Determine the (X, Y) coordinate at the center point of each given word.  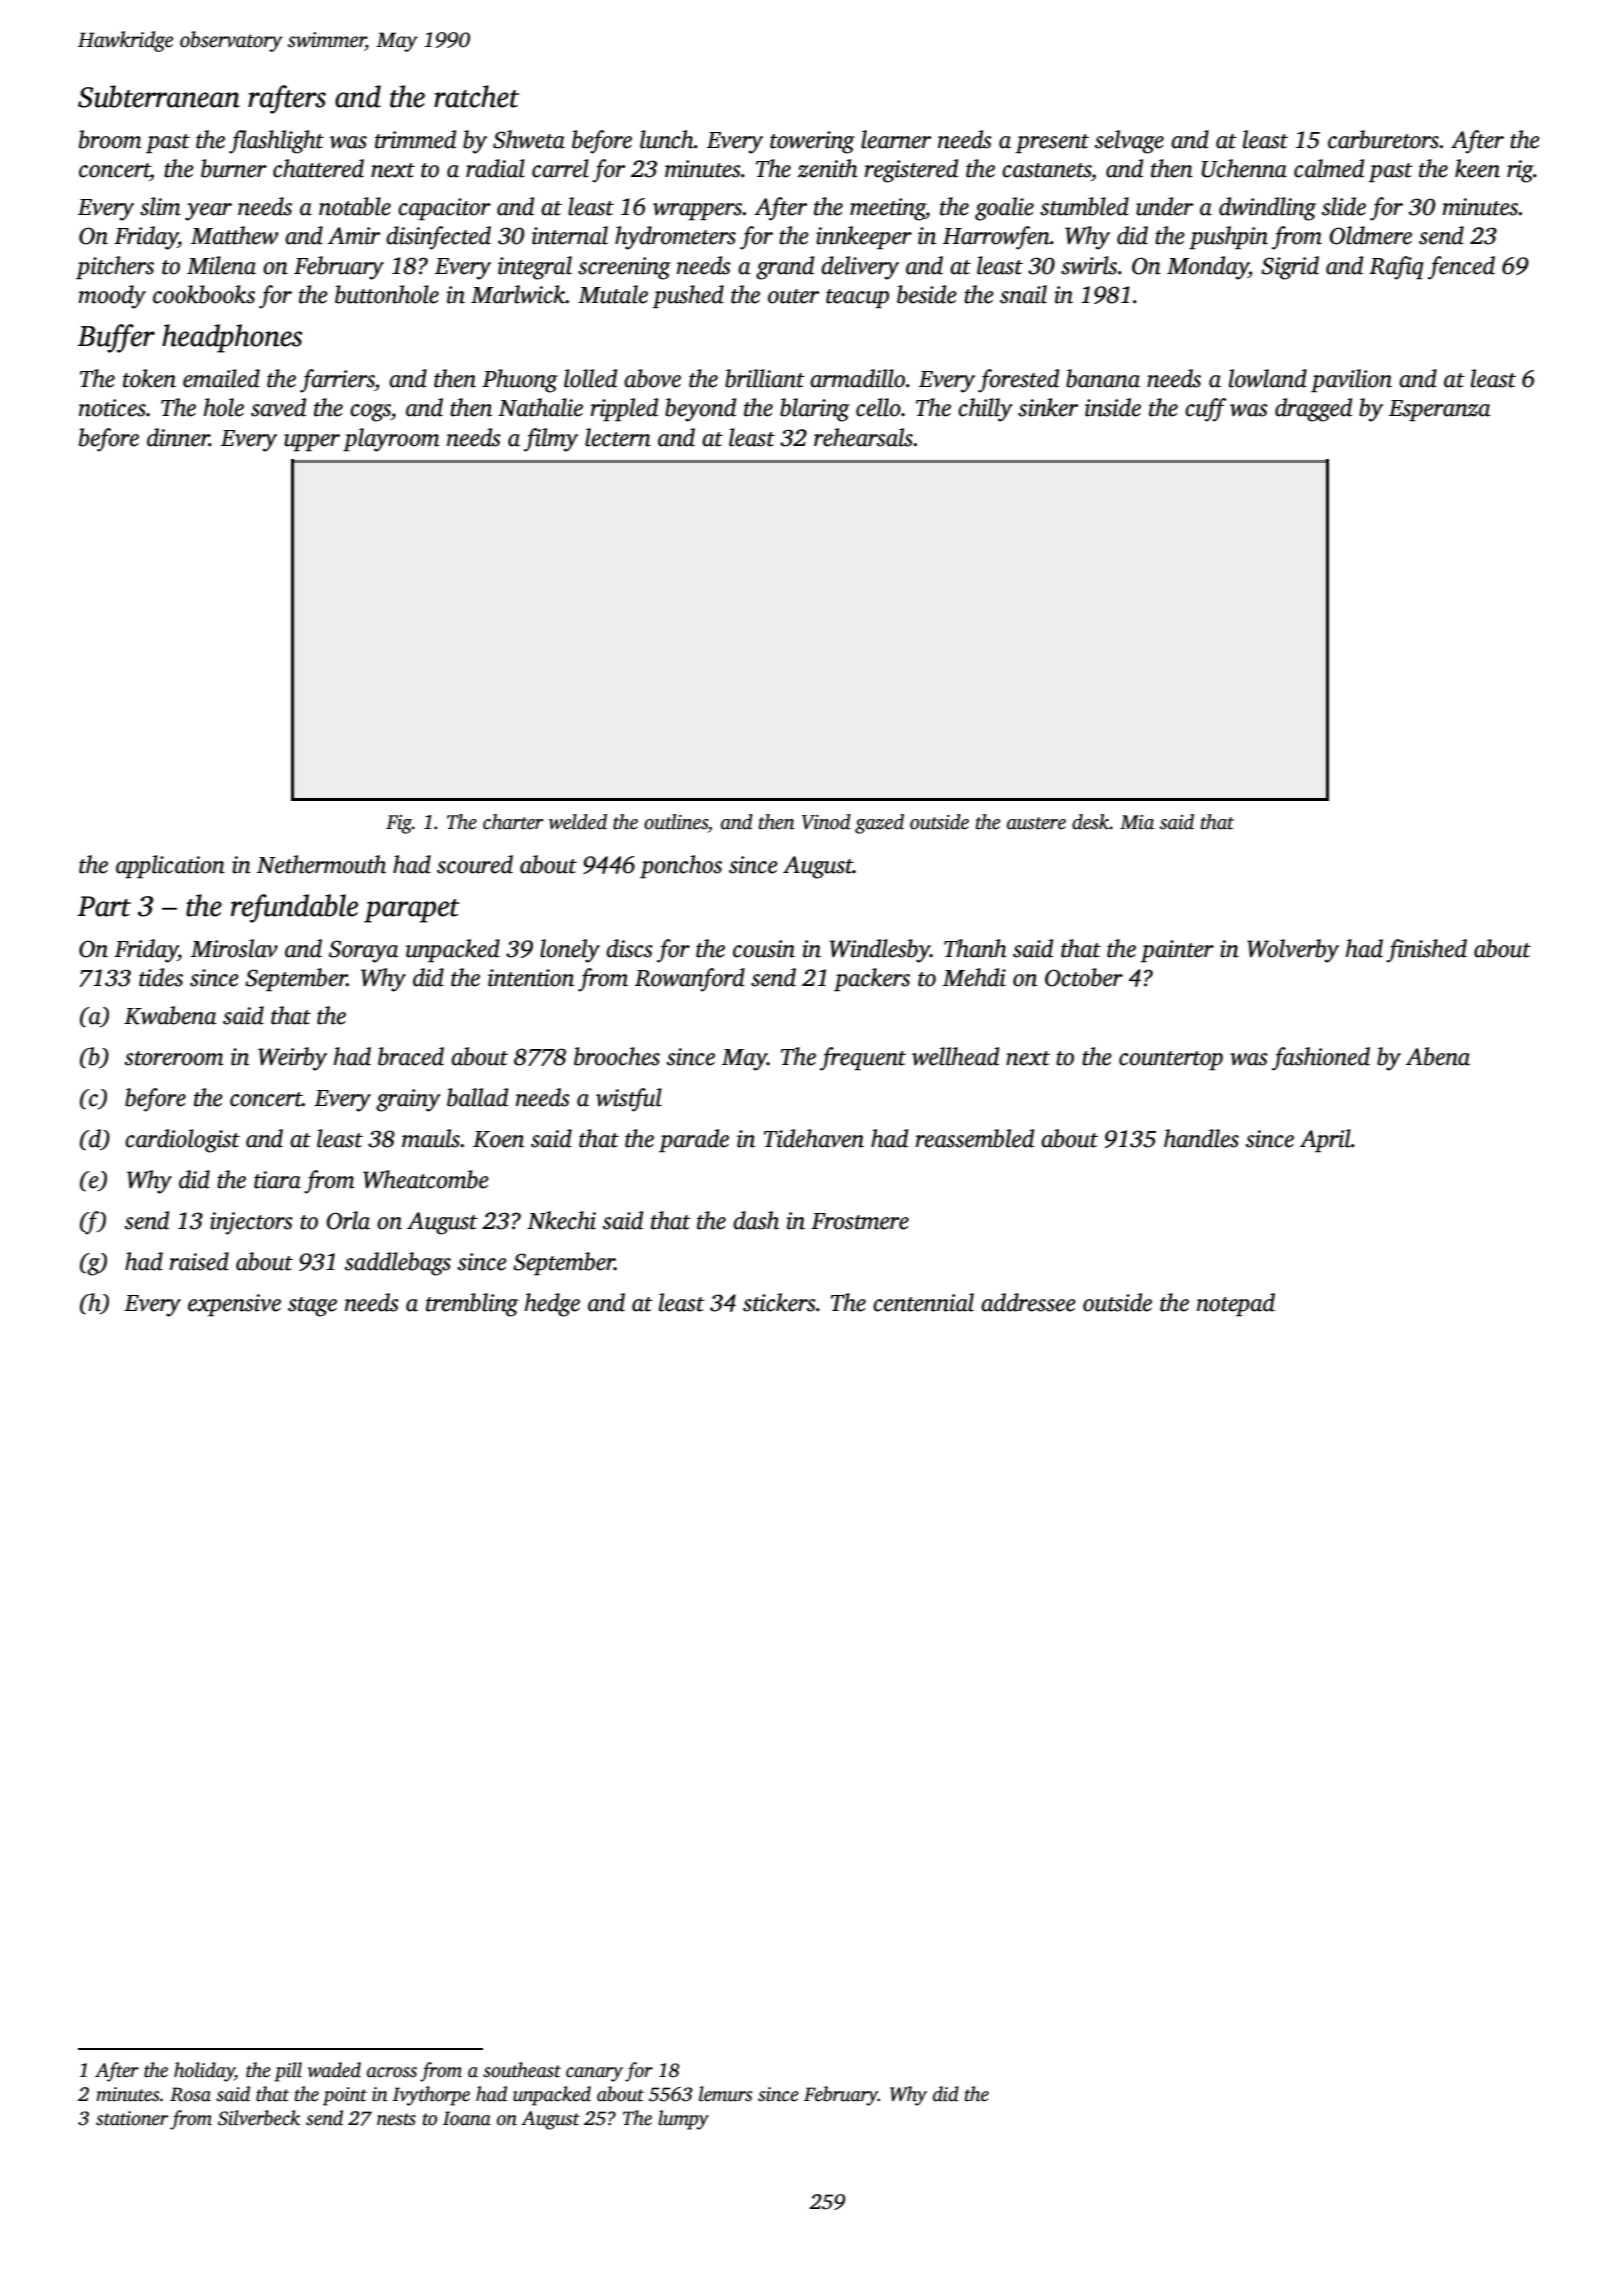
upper (312, 442)
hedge (552, 1305)
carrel (560, 168)
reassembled (975, 1138)
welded (578, 822)
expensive (234, 1305)
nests (396, 2119)
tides (161, 977)
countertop (1171, 1060)
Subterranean (159, 96)
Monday (1208, 268)
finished (1426, 951)
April (1325, 1140)
